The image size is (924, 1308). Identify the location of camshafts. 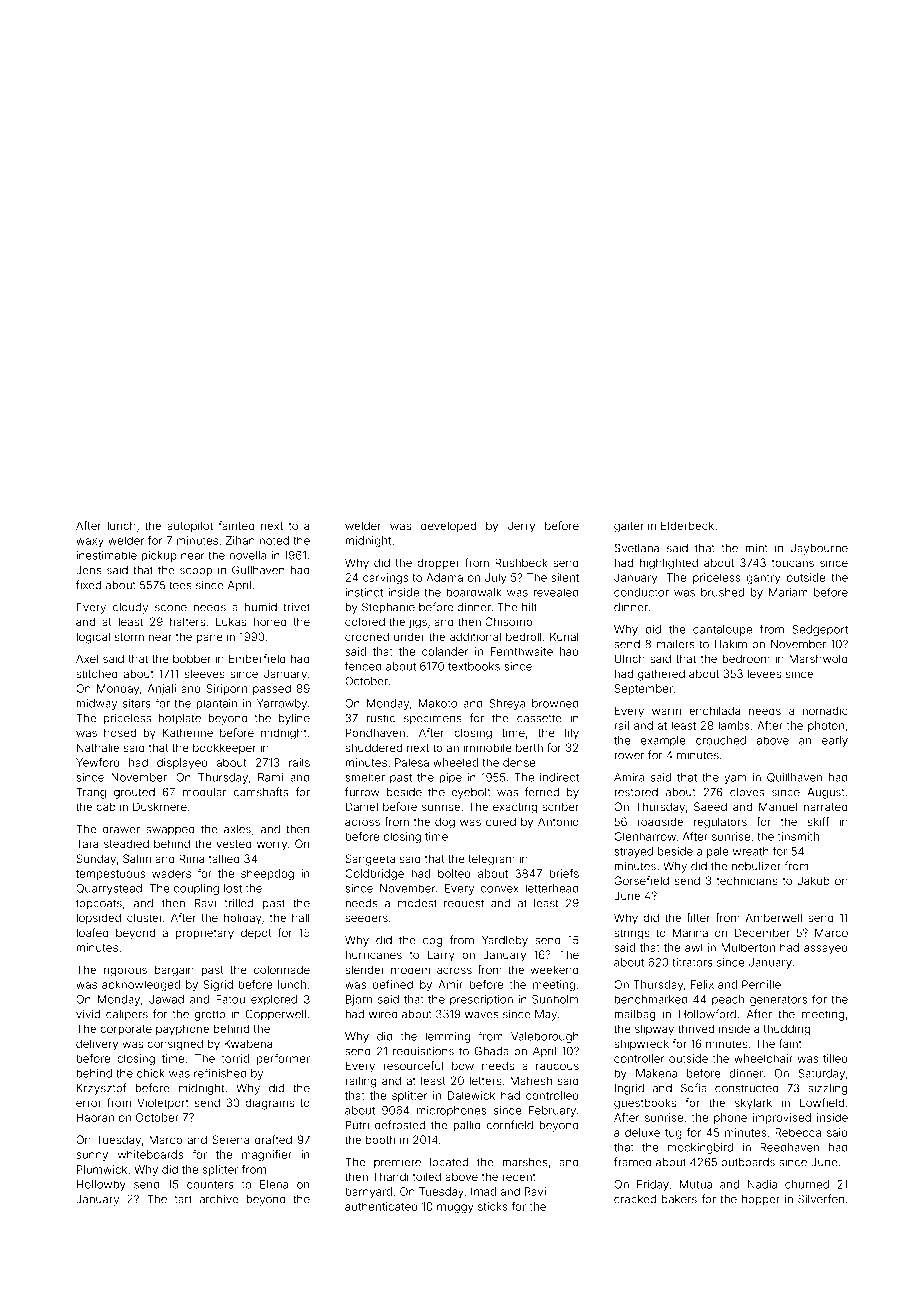
(261, 792).
